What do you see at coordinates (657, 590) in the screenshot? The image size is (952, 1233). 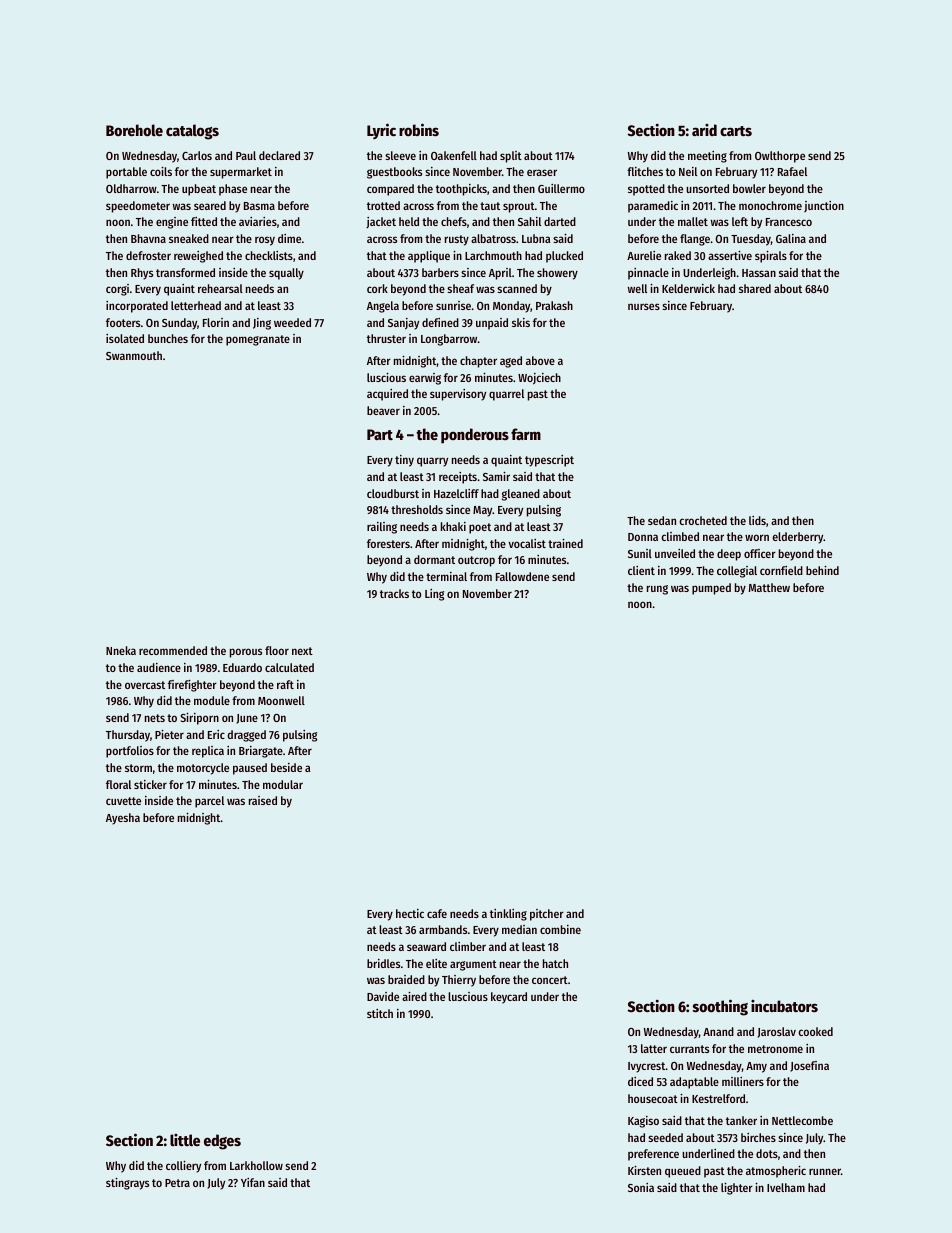 I see `rung` at bounding box center [657, 590].
